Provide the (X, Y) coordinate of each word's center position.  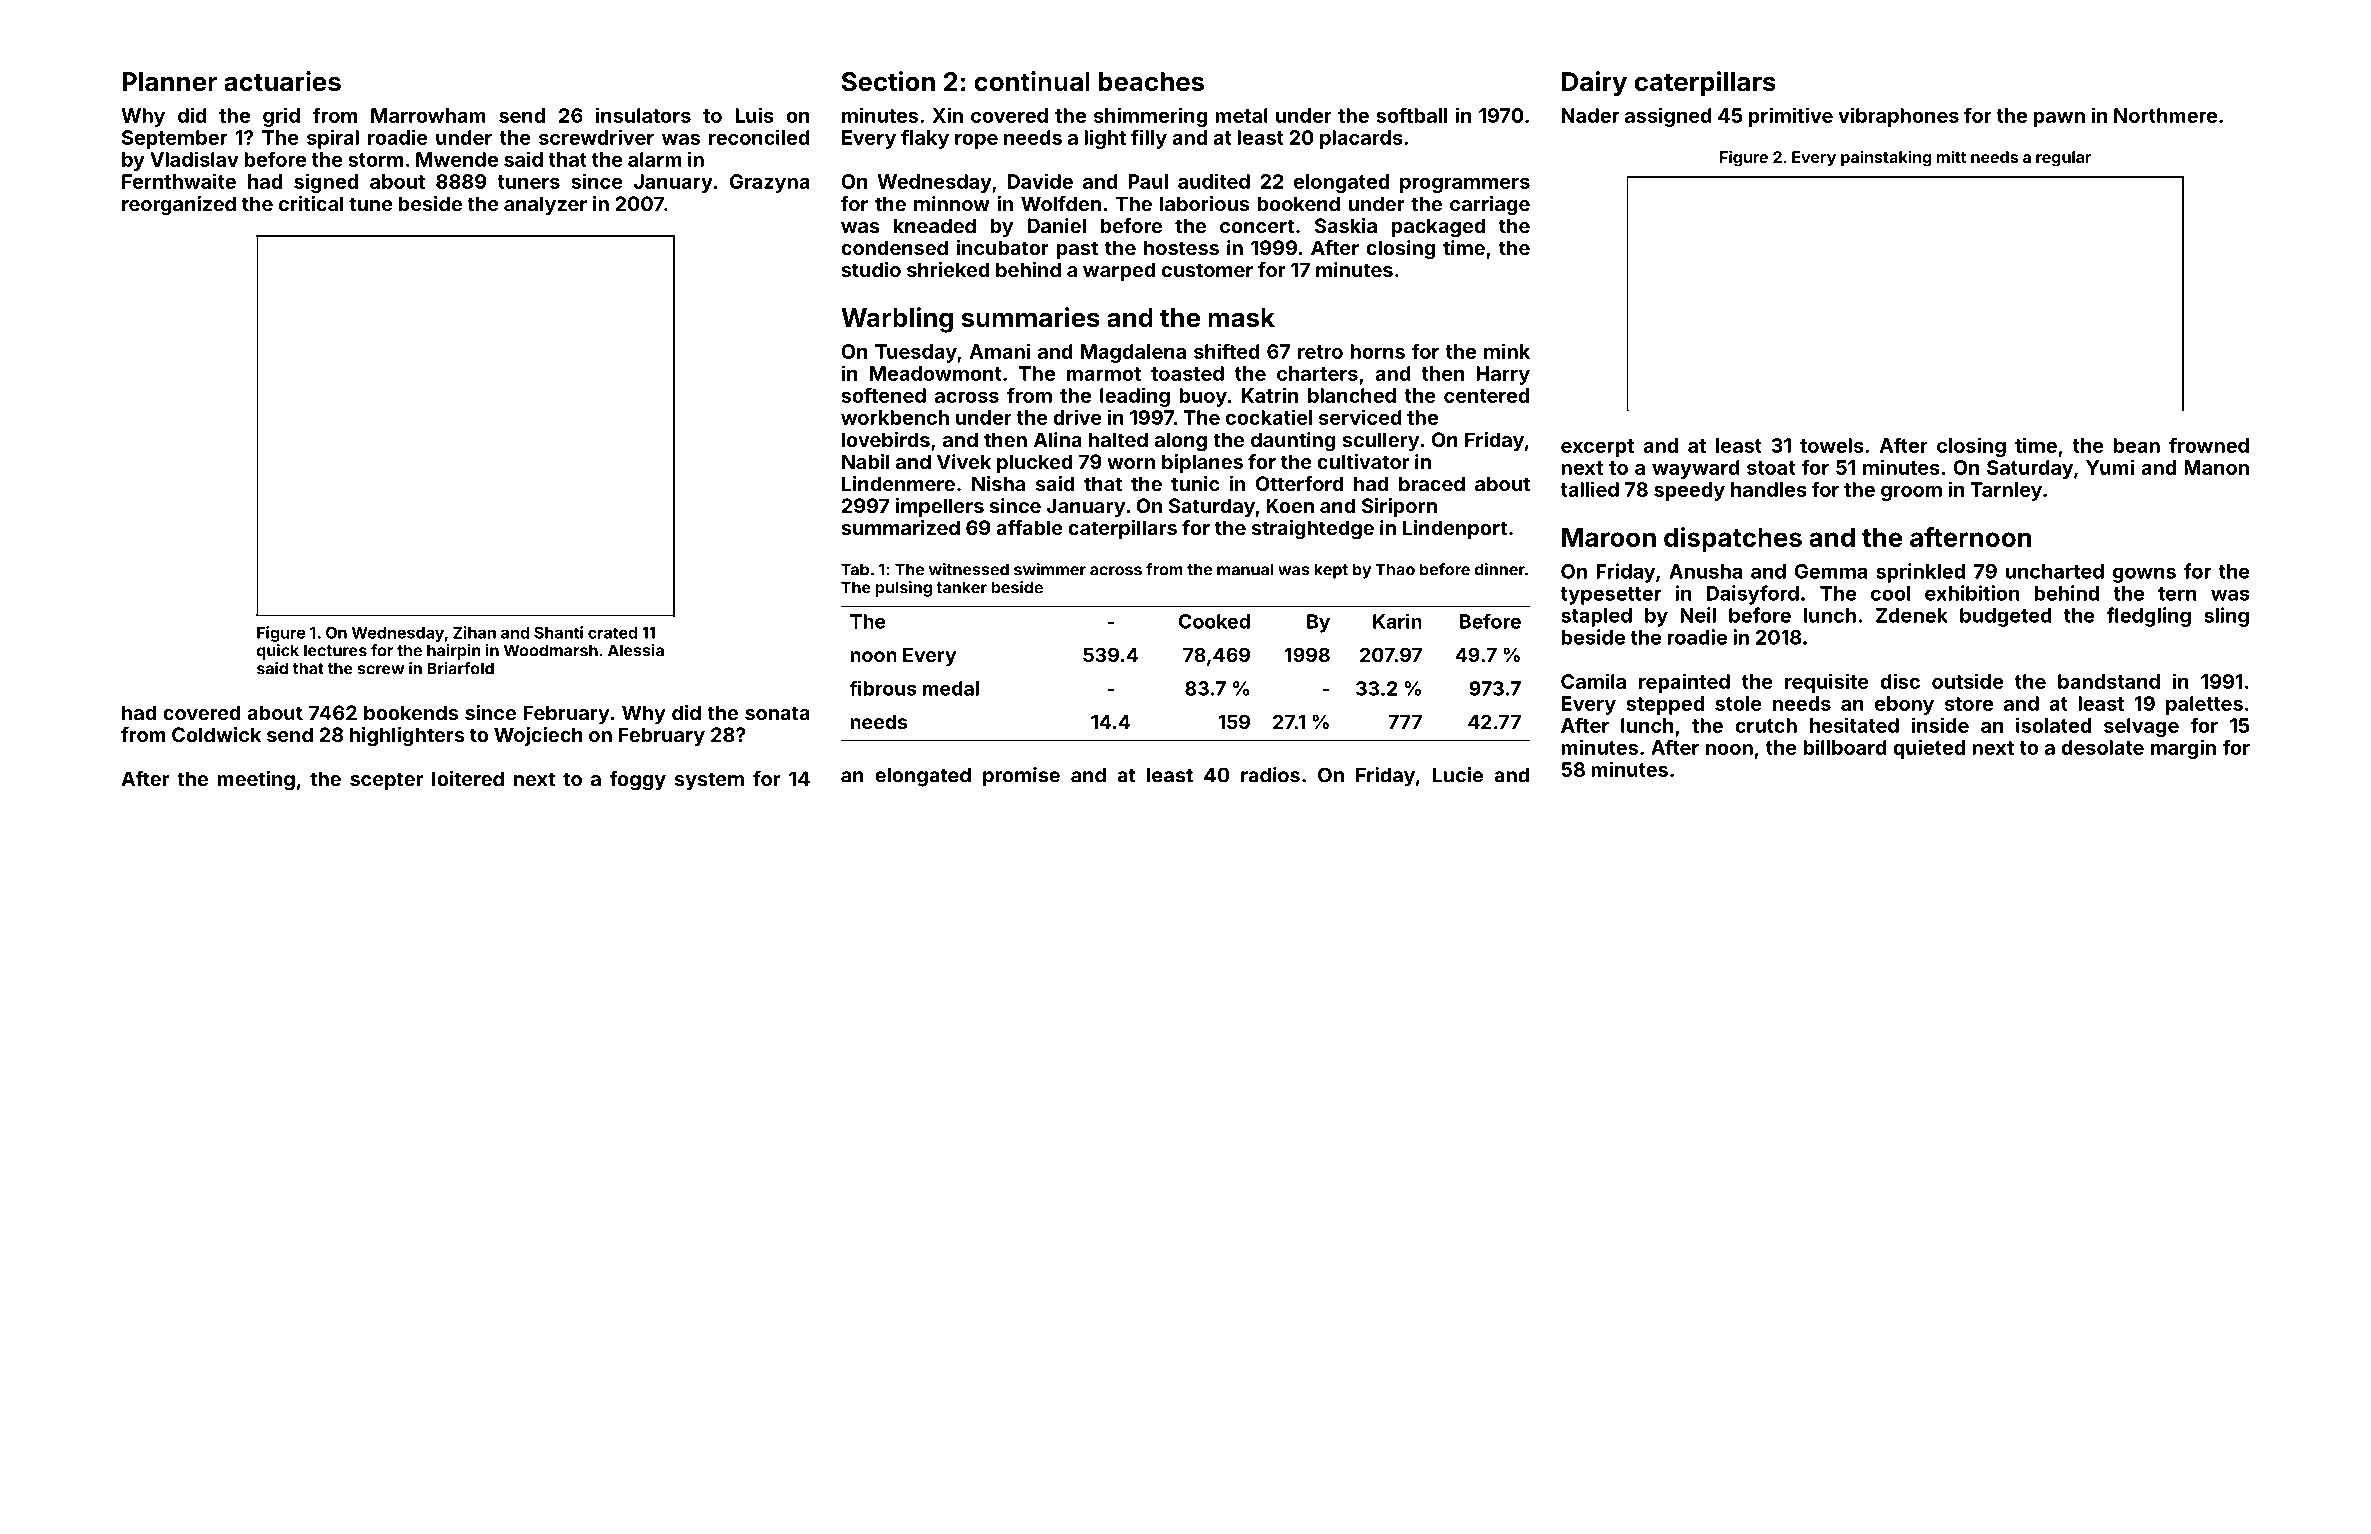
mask (1241, 318)
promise (1021, 777)
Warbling (897, 320)
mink (1507, 351)
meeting (256, 781)
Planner (169, 82)
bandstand (2109, 681)
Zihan (474, 632)
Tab (855, 569)
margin (2183, 749)
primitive (1791, 117)
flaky (925, 139)
